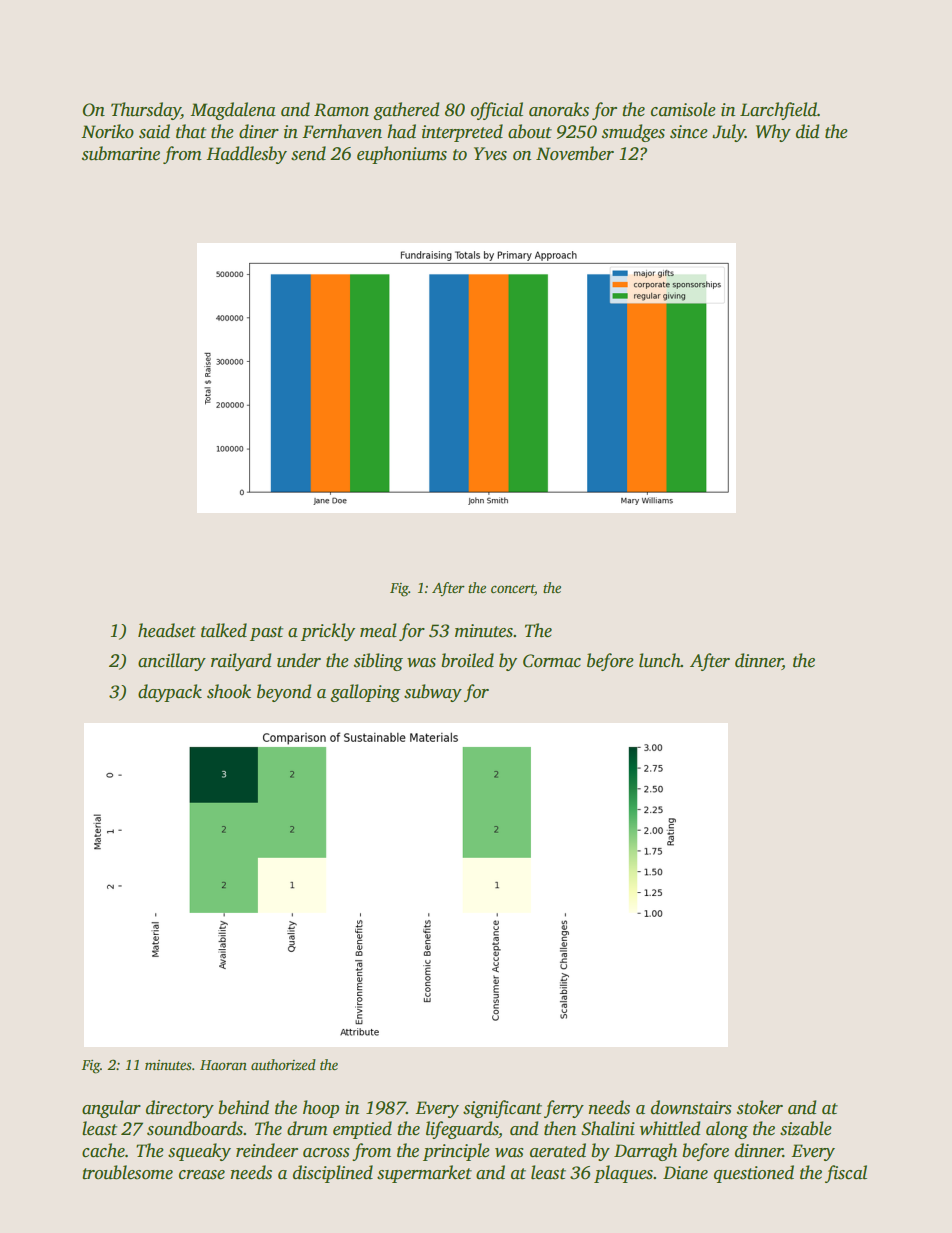 The height and width of the document is (1233, 952). I want to click on submarine, so click(121, 153).
